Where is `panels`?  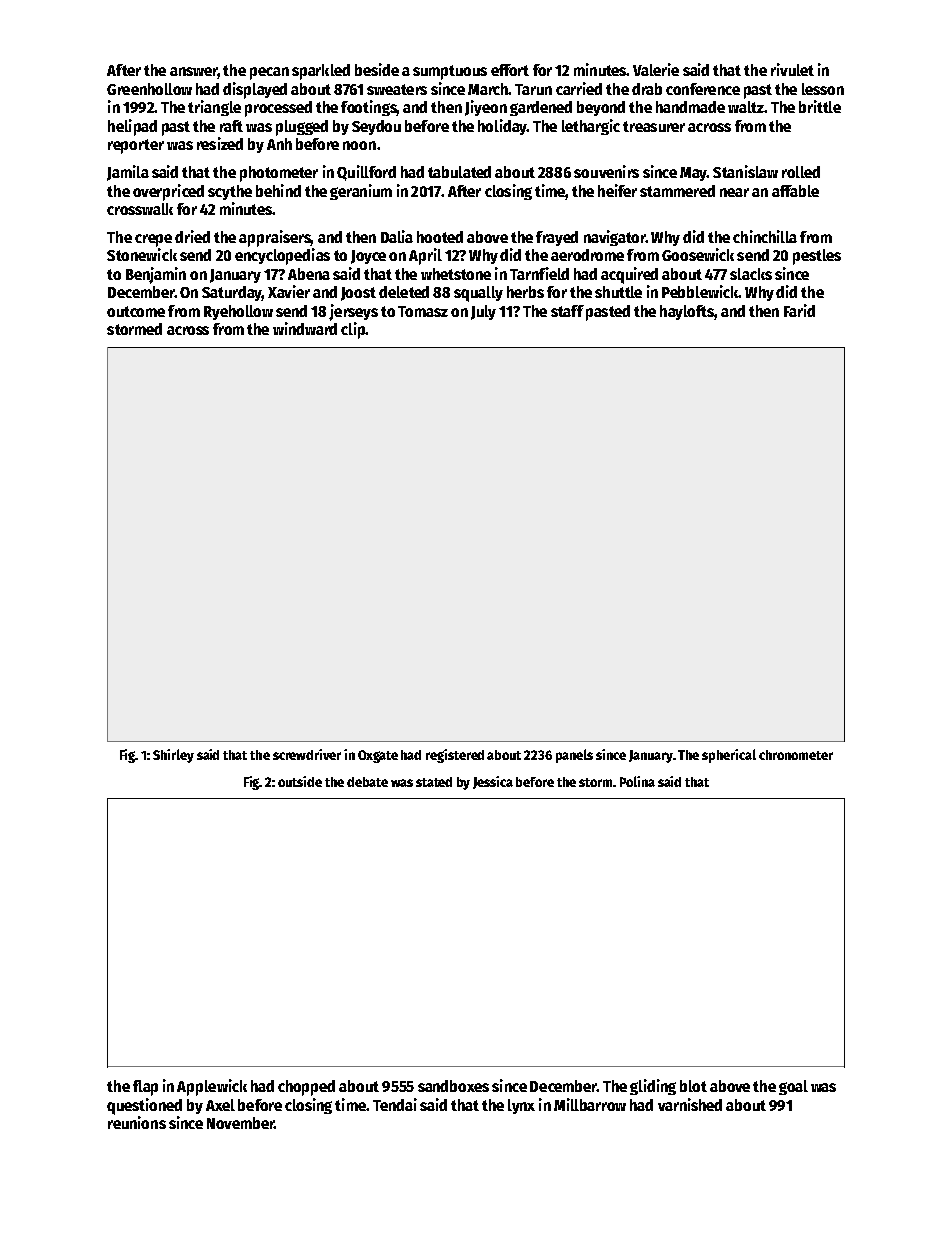 panels is located at coordinates (574, 756).
